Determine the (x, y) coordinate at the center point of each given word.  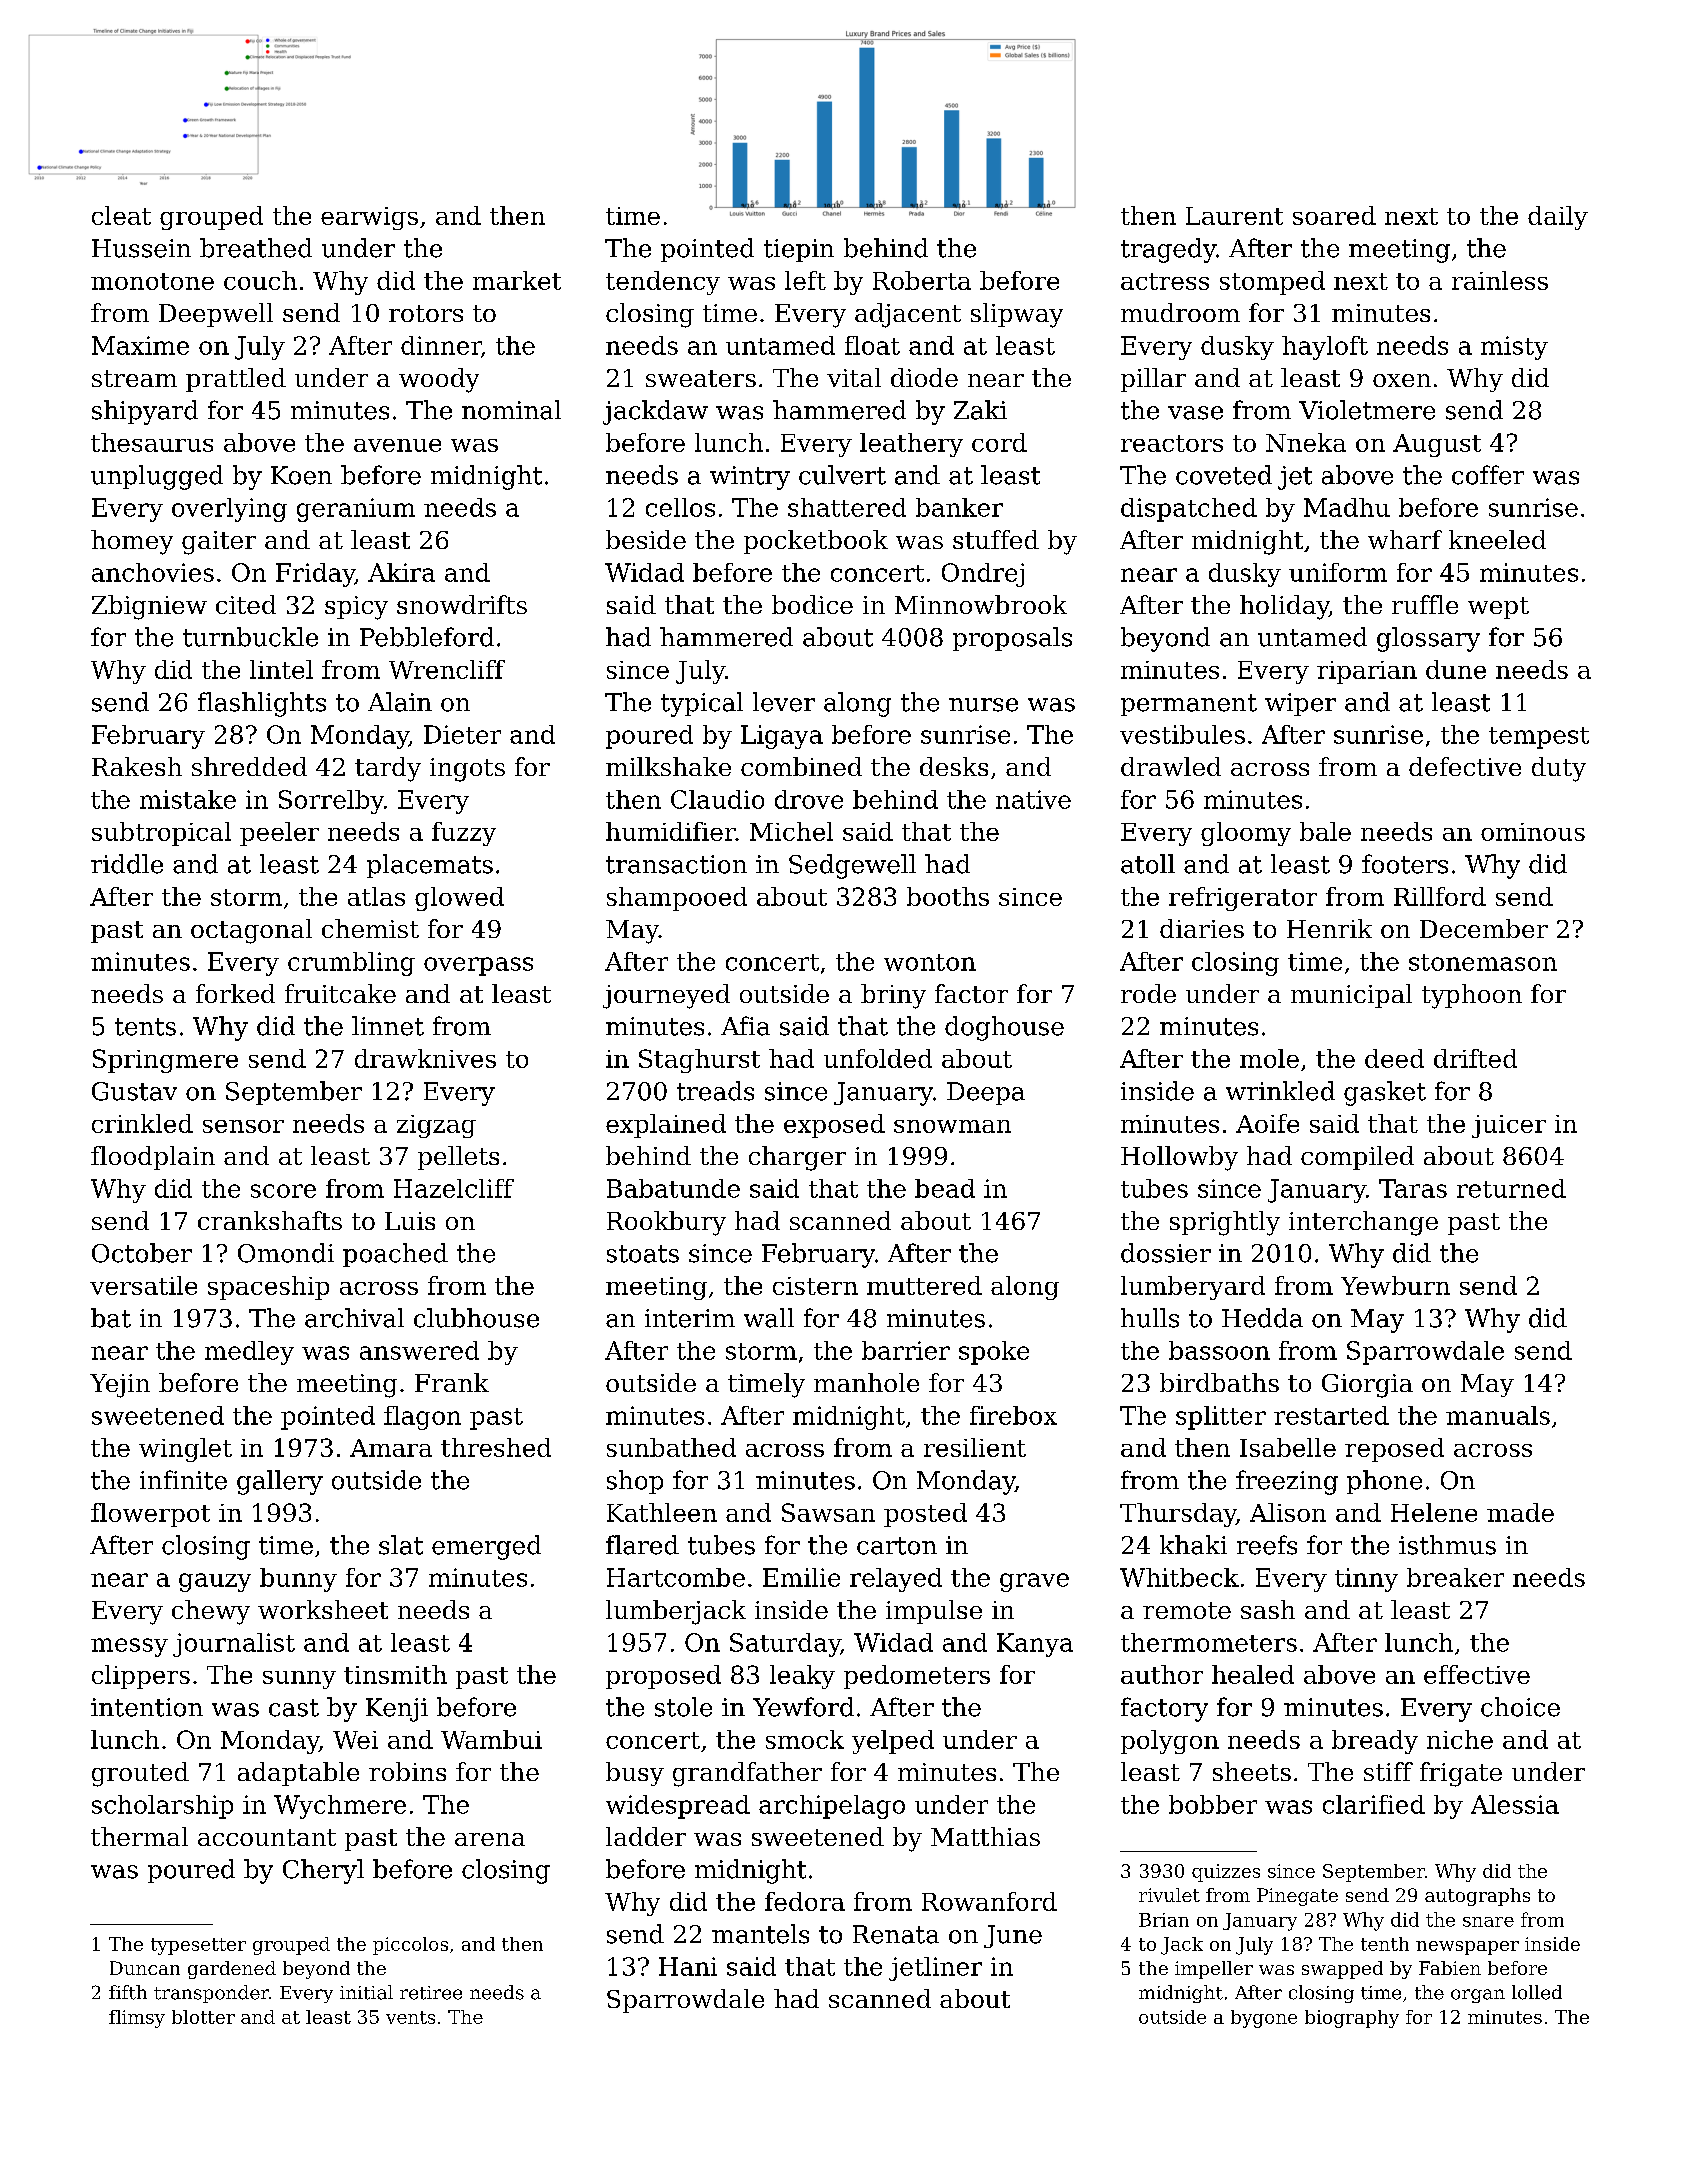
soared (1334, 215)
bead (945, 1188)
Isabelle (1288, 1447)
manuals (1498, 1415)
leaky (802, 1677)
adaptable (298, 1774)
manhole (866, 1382)
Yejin (120, 1386)
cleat (121, 215)
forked (235, 993)
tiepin (799, 250)
